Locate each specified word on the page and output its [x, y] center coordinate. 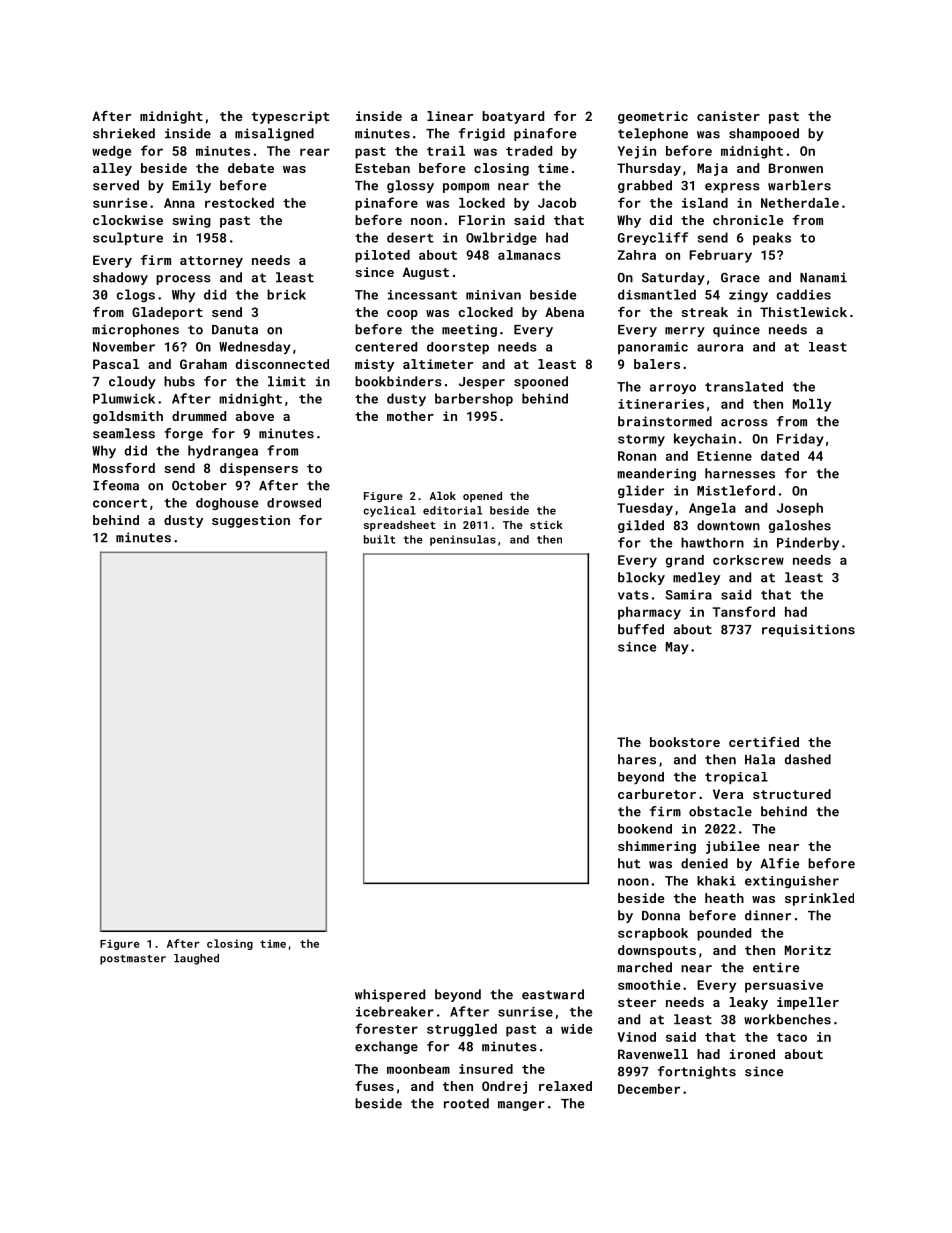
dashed [808, 759]
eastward [553, 994]
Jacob [557, 203]
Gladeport [167, 313]
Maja [712, 169]
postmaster [133, 960]
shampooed [764, 134]
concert [120, 503]
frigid [482, 134]
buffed [641, 629]
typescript [290, 117]
